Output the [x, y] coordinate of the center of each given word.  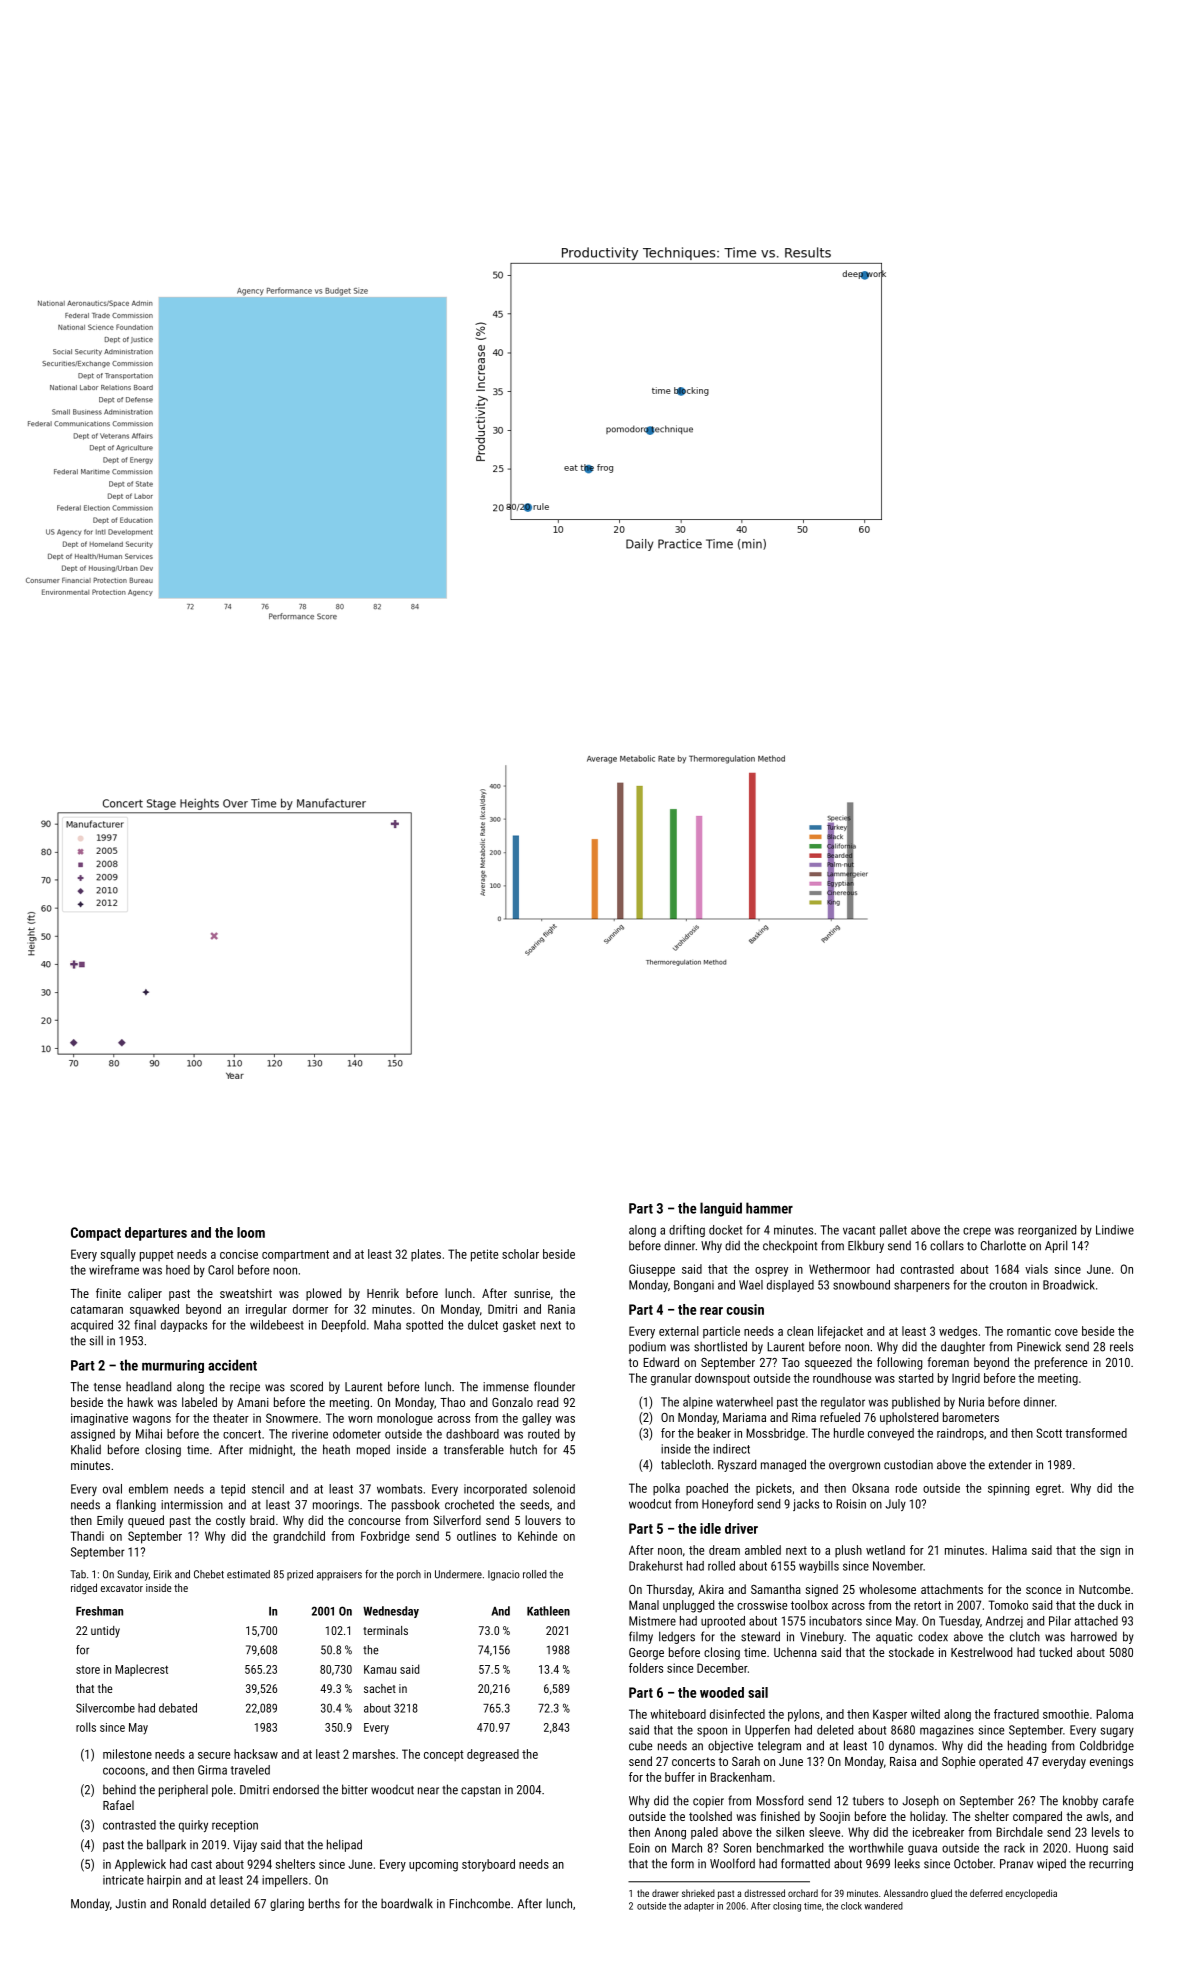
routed [543, 1434]
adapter [699, 1907]
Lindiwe [1115, 1230]
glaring [287, 1904]
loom [251, 1232]
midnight [271, 1450]
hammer [769, 1208]
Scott [1049, 1433]
